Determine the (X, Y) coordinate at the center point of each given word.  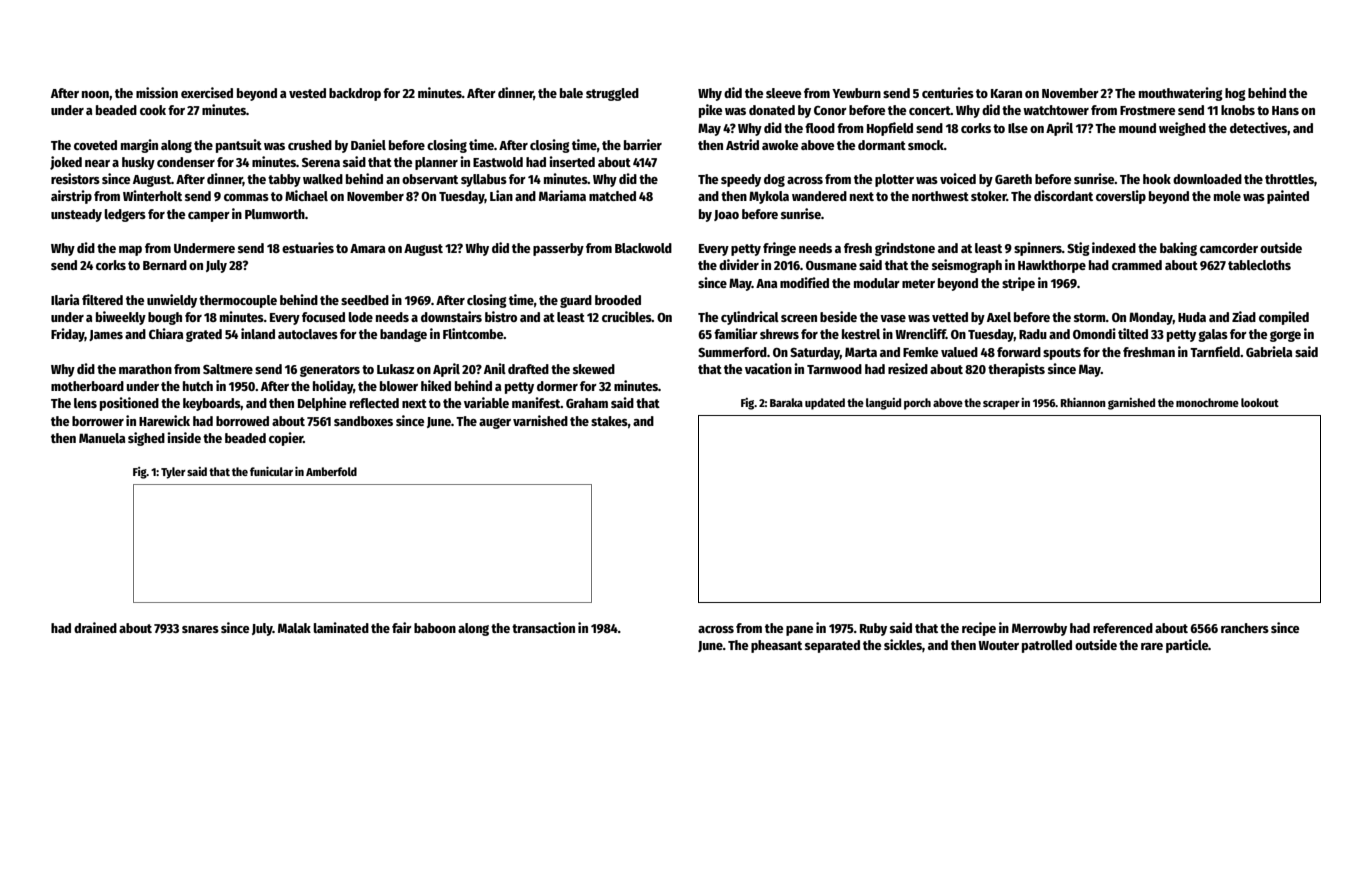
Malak (294, 628)
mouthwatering (1181, 94)
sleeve (783, 93)
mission (157, 92)
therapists (1016, 370)
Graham (587, 403)
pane (799, 631)
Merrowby (1039, 629)
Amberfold (331, 471)
